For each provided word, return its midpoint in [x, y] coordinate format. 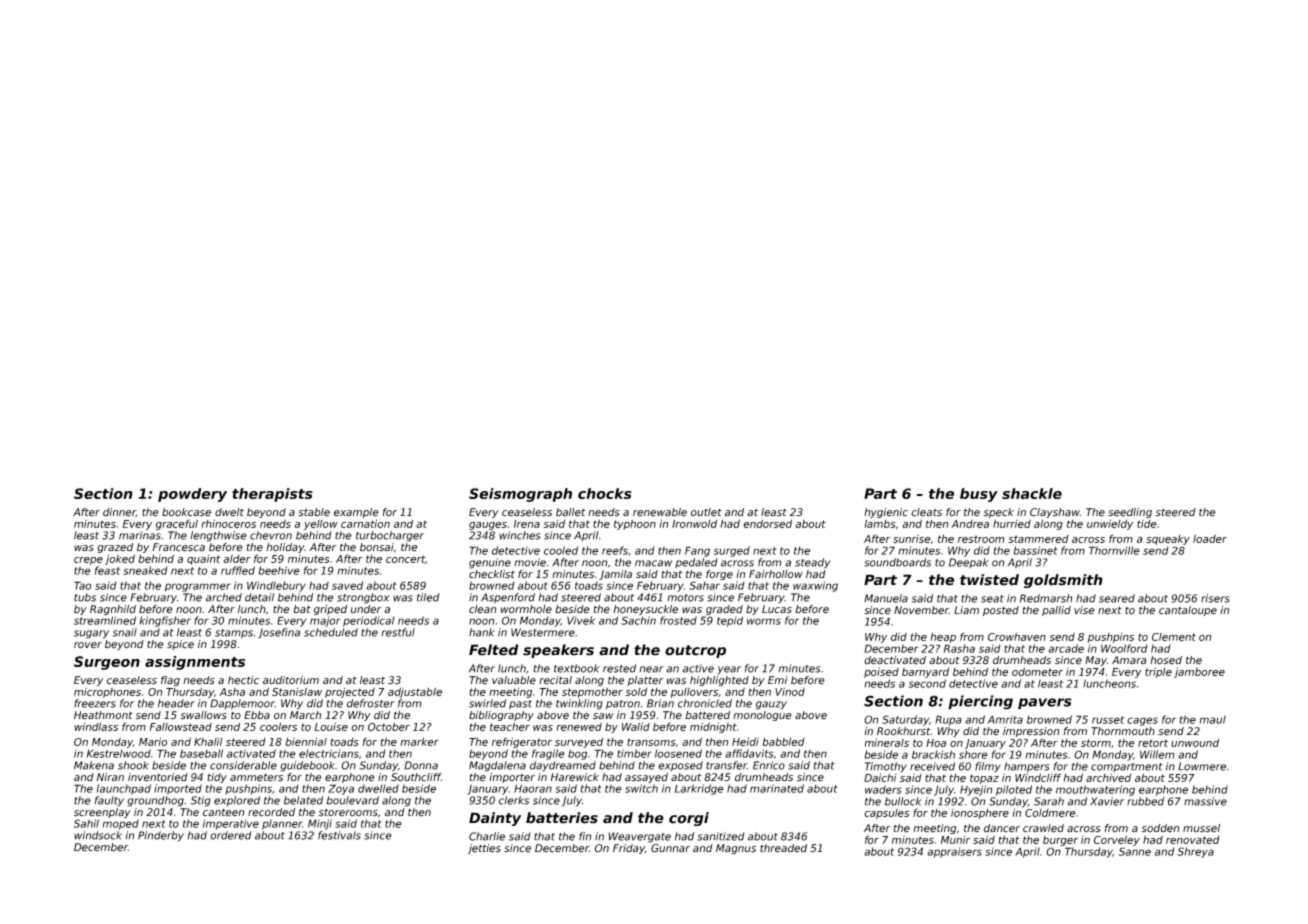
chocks [605, 493]
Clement [1174, 637]
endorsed [767, 523]
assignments [195, 663]
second [927, 683]
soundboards [897, 562]
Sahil [86, 823]
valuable [514, 680]
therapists [272, 495]
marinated [777, 788]
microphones [107, 693]
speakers [558, 651]
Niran [110, 777]
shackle [1032, 493]
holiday [285, 548]
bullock [903, 801]
